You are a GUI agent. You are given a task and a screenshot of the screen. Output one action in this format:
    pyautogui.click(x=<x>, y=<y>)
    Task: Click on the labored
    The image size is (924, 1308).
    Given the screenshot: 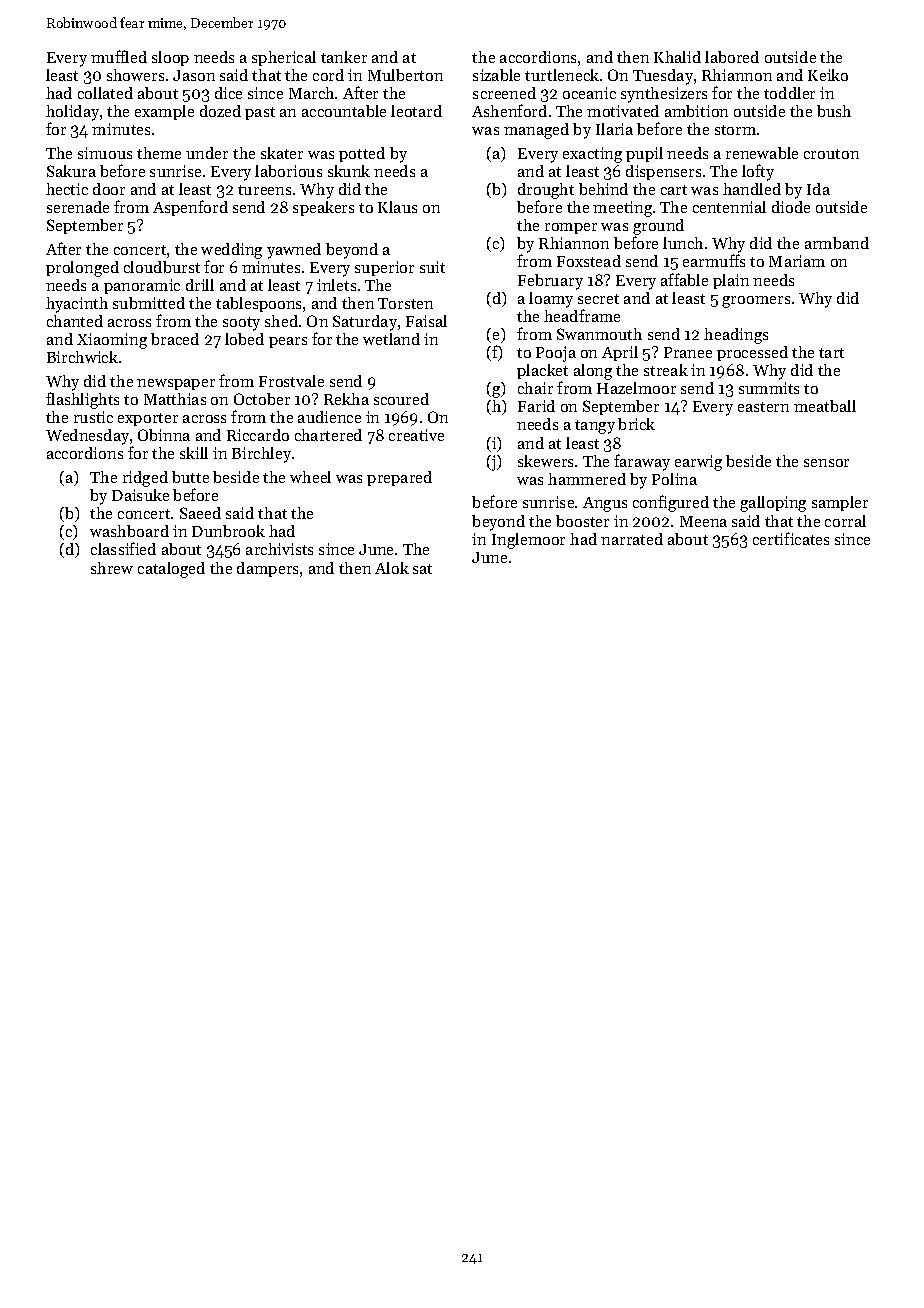 What is the action you would take?
    pyautogui.click(x=732, y=57)
